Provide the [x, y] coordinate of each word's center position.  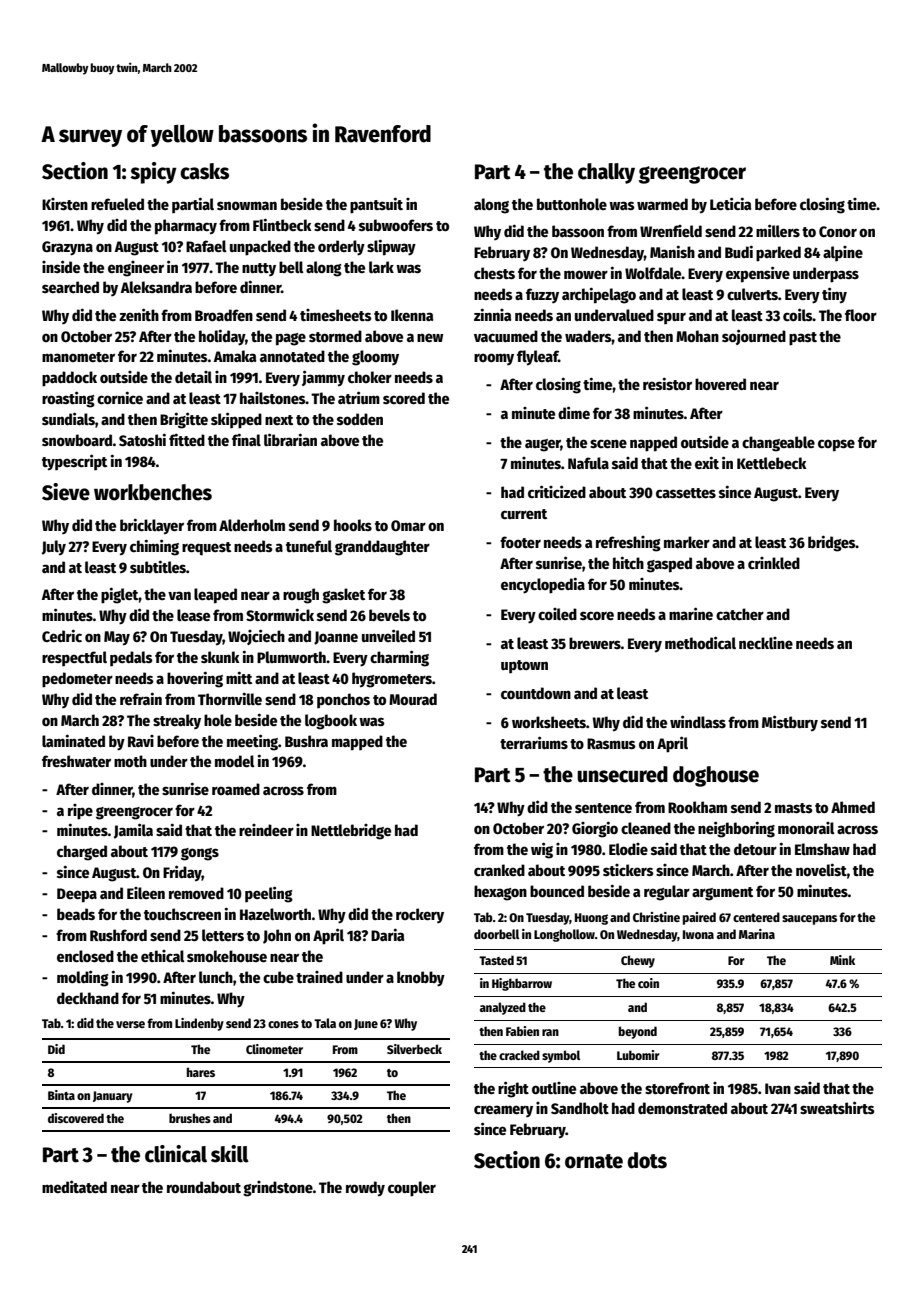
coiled [557, 614]
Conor [838, 231]
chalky [606, 173]
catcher [740, 614]
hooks [353, 525]
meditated [74, 1186]
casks [204, 171]
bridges [832, 543]
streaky [177, 721]
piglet [120, 595]
